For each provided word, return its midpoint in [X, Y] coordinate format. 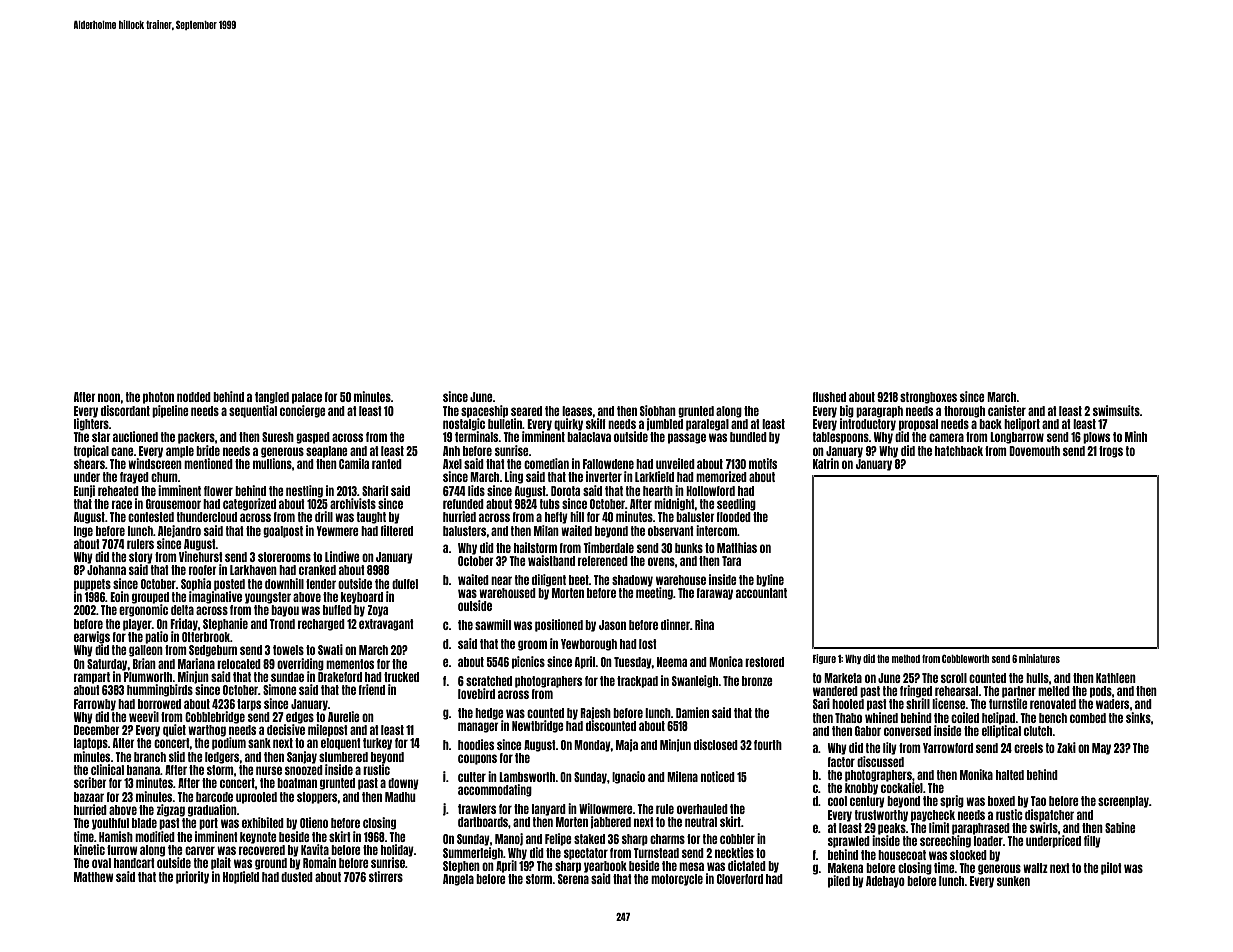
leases [577, 411]
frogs [1111, 452]
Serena [573, 879]
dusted [297, 877]
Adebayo [885, 882]
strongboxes [928, 398]
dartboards [483, 822]
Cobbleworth [965, 659]
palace [307, 398]
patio [156, 637]
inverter [604, 476]
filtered [397, 530]
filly [1092, 841]
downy [403, 784]
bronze [757, 681]
